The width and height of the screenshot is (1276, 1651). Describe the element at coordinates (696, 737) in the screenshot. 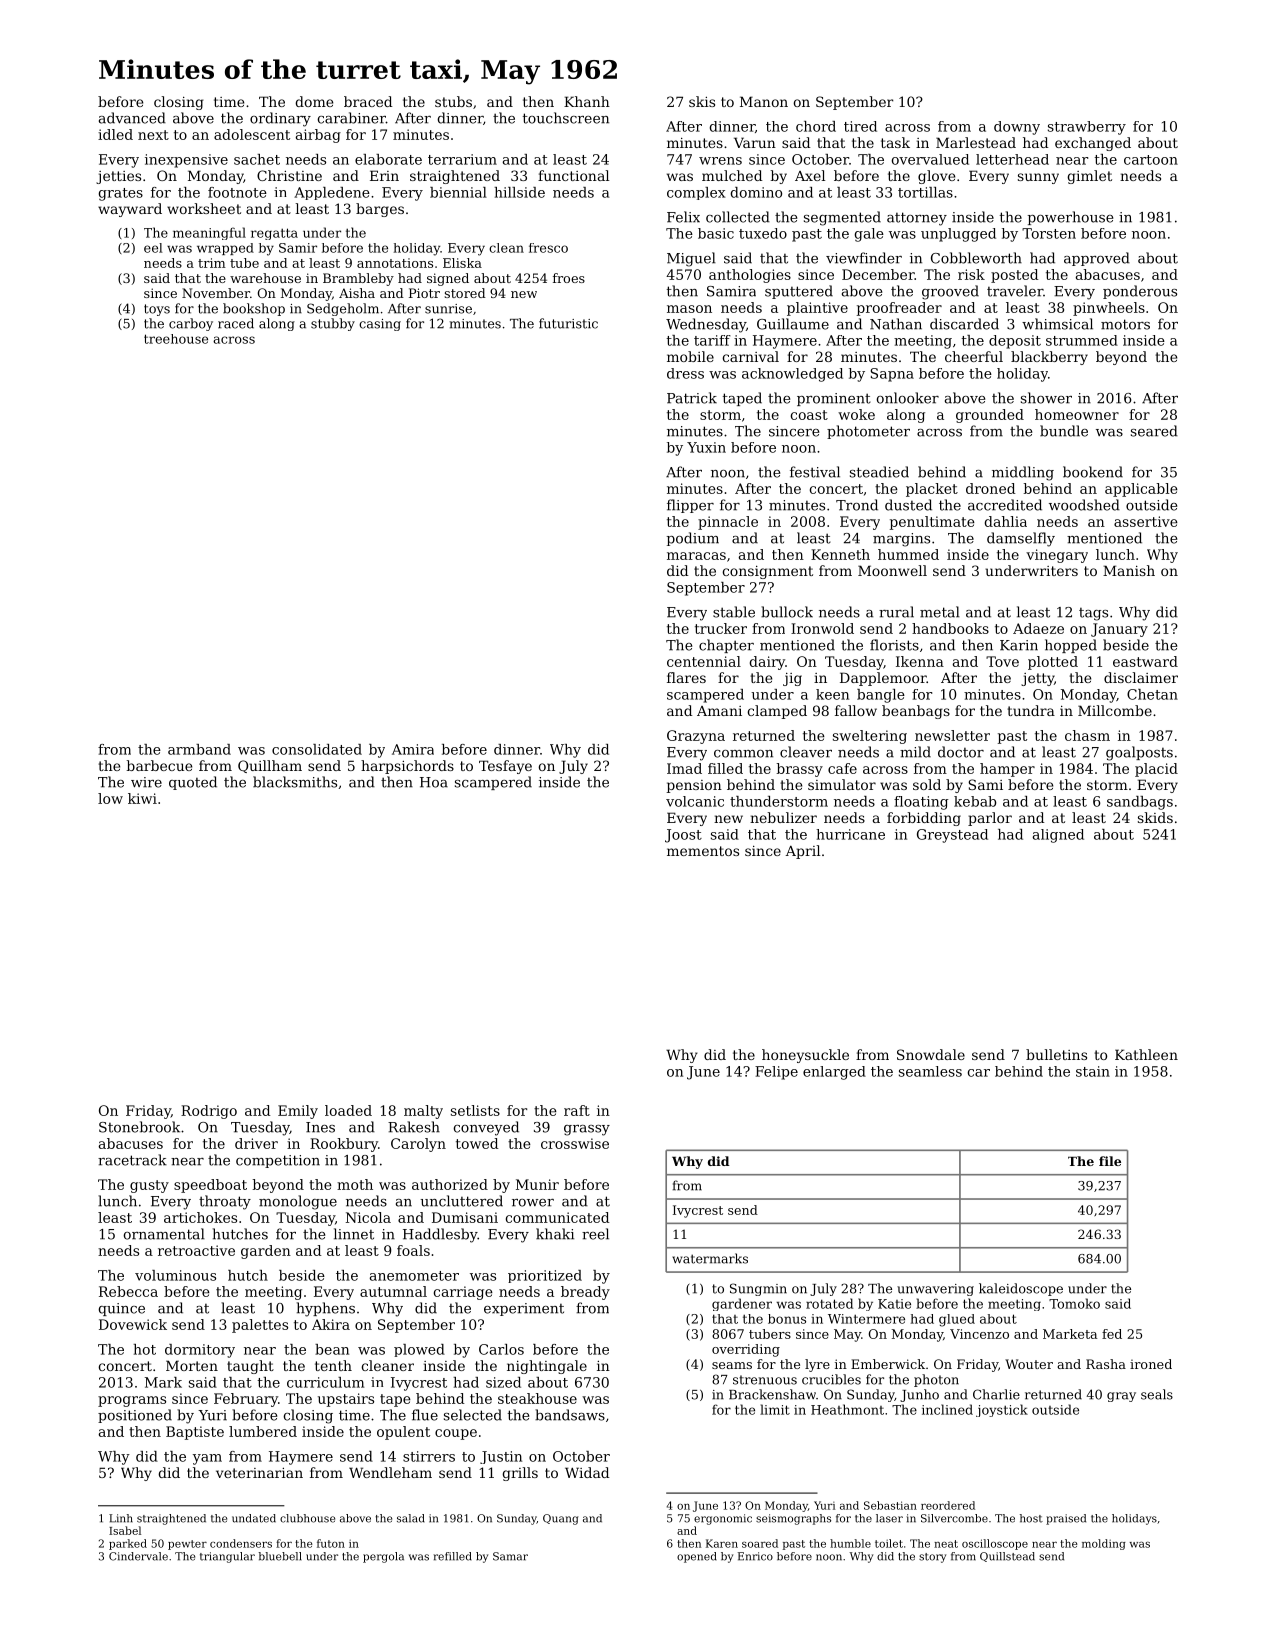

I see `Grazyna` at that location.
